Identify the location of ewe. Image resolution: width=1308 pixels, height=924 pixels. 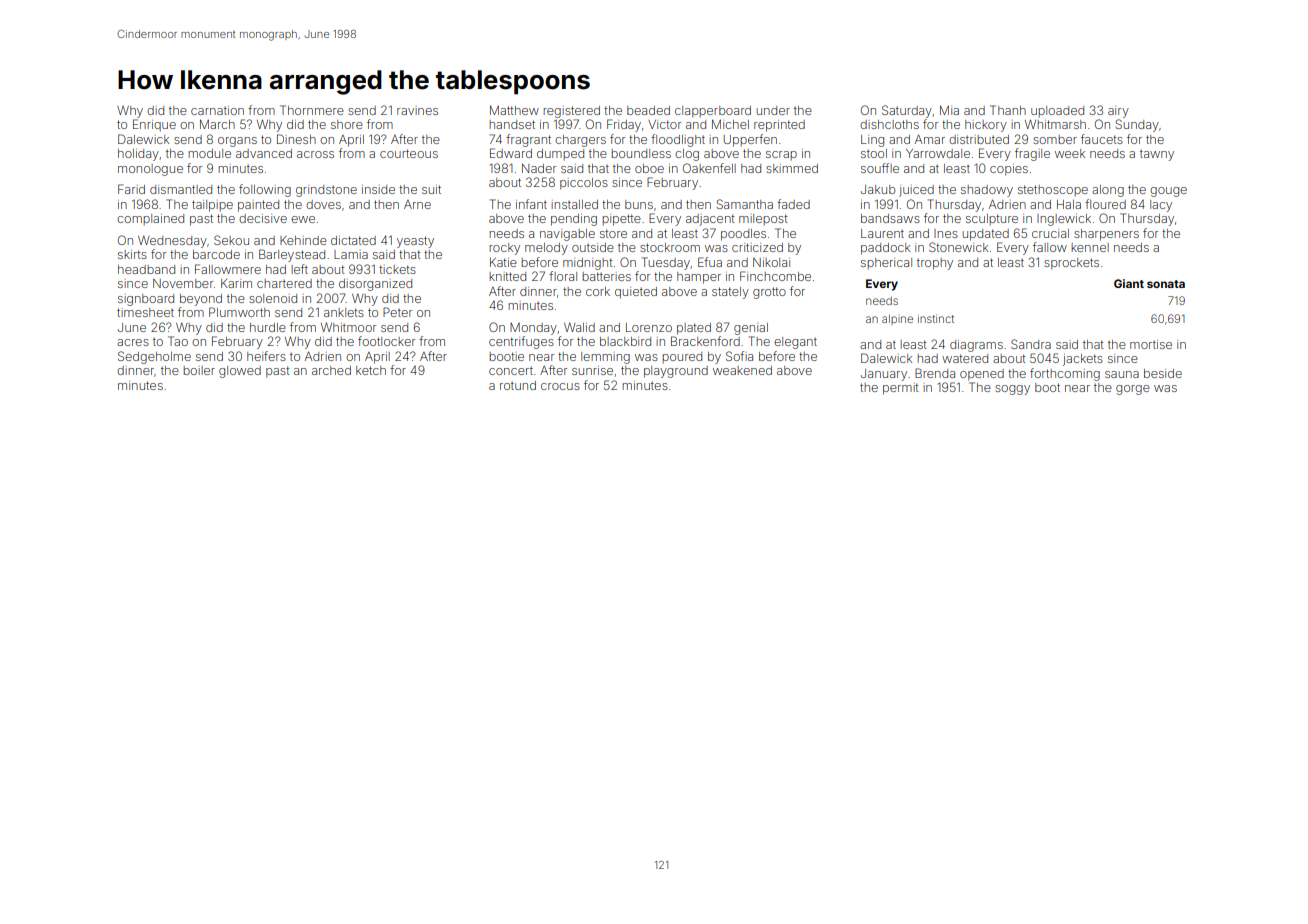
(303, 219).
